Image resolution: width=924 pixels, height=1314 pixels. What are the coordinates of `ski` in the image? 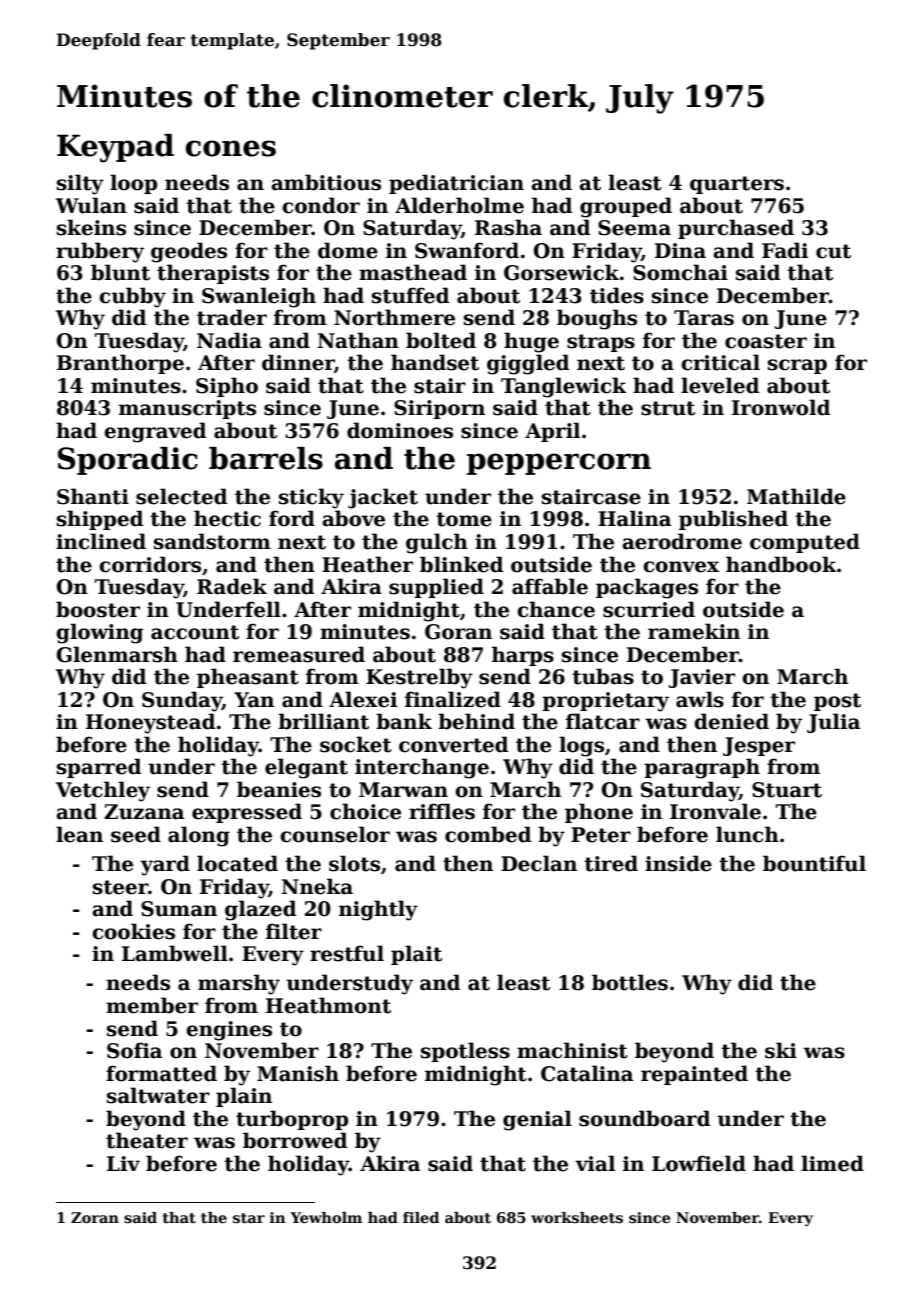 It's located at (781, 1050).
